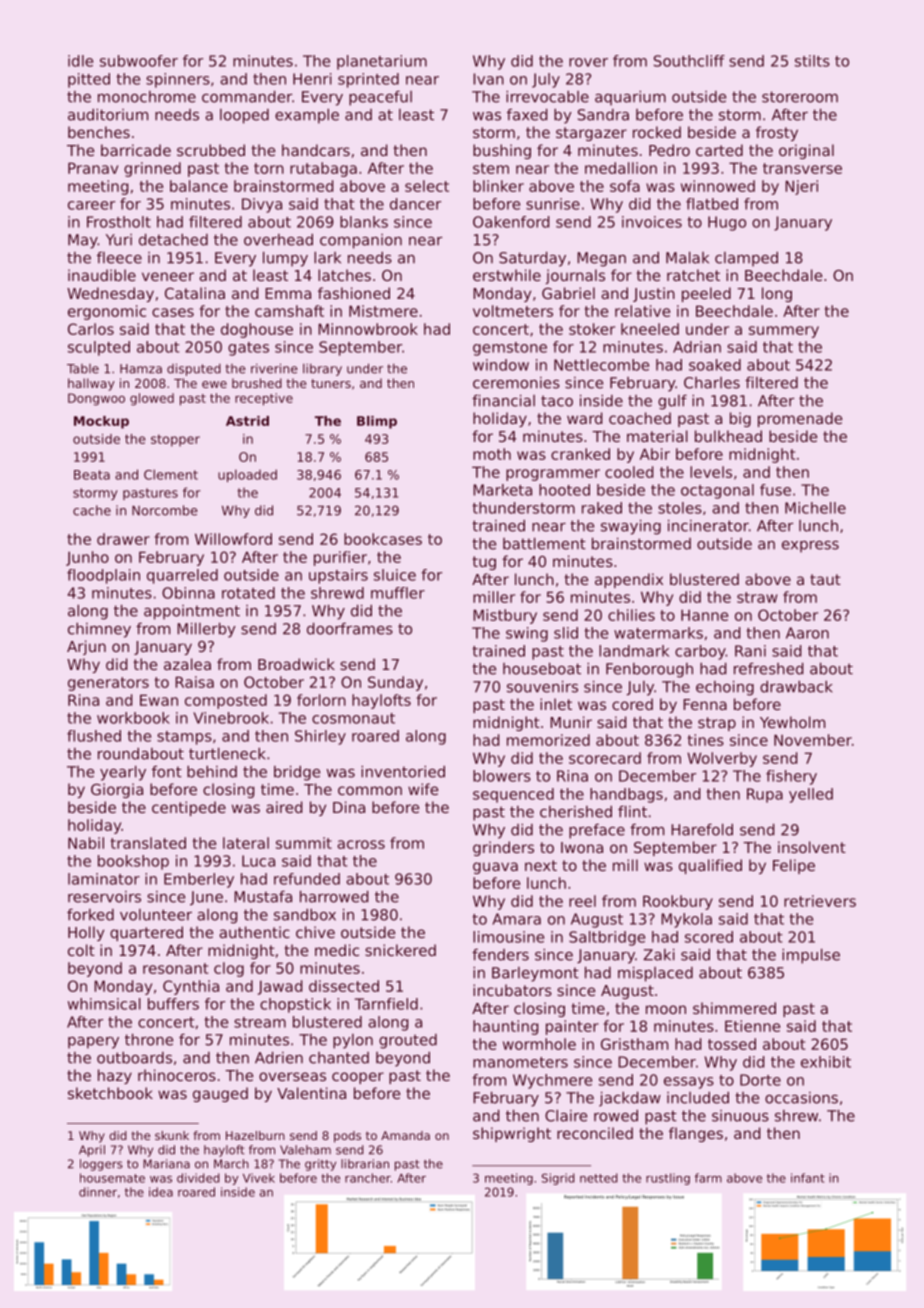  I want to click on Henri, so click(312, 79).
